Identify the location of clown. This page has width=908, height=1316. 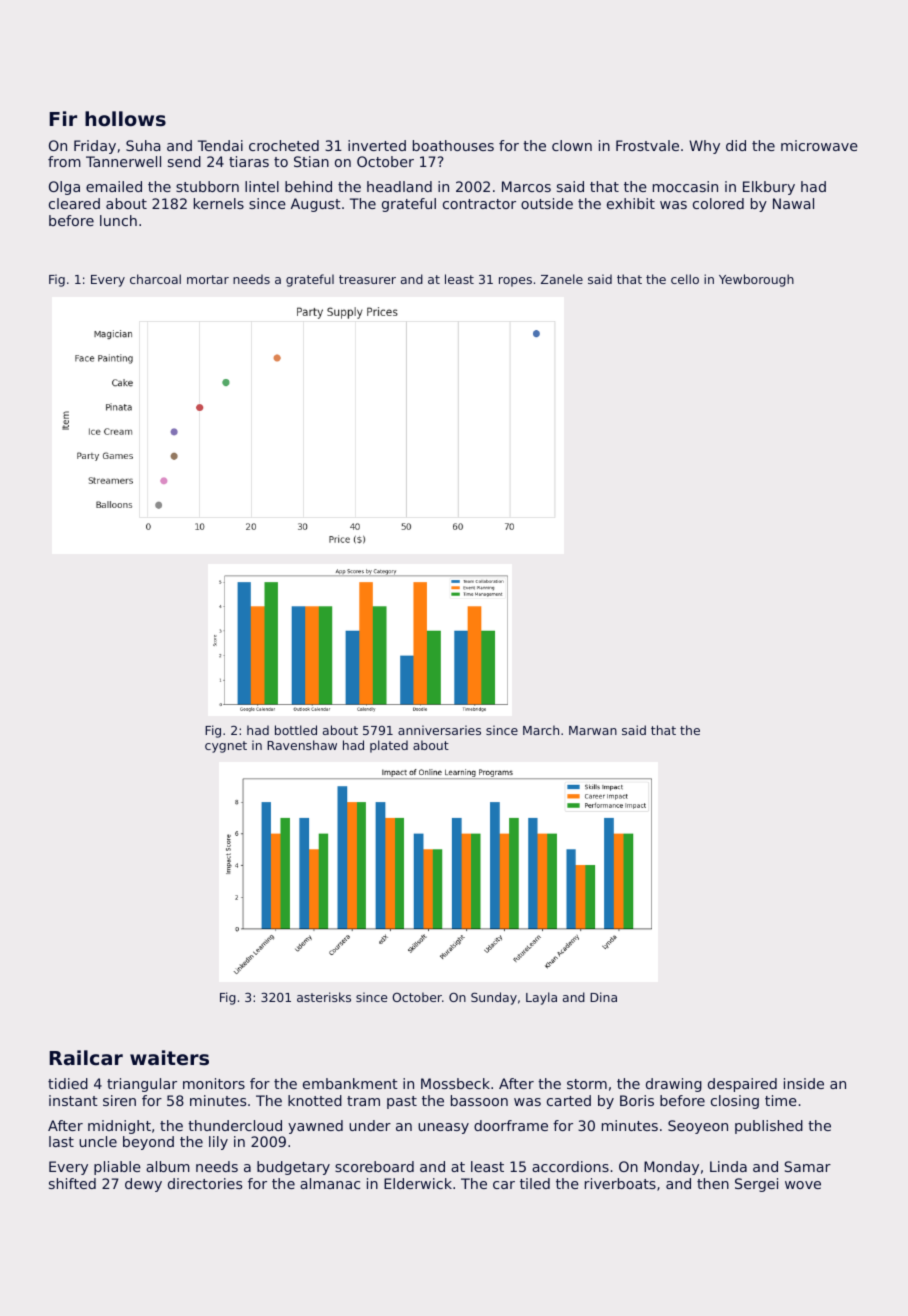
(572, 145).
